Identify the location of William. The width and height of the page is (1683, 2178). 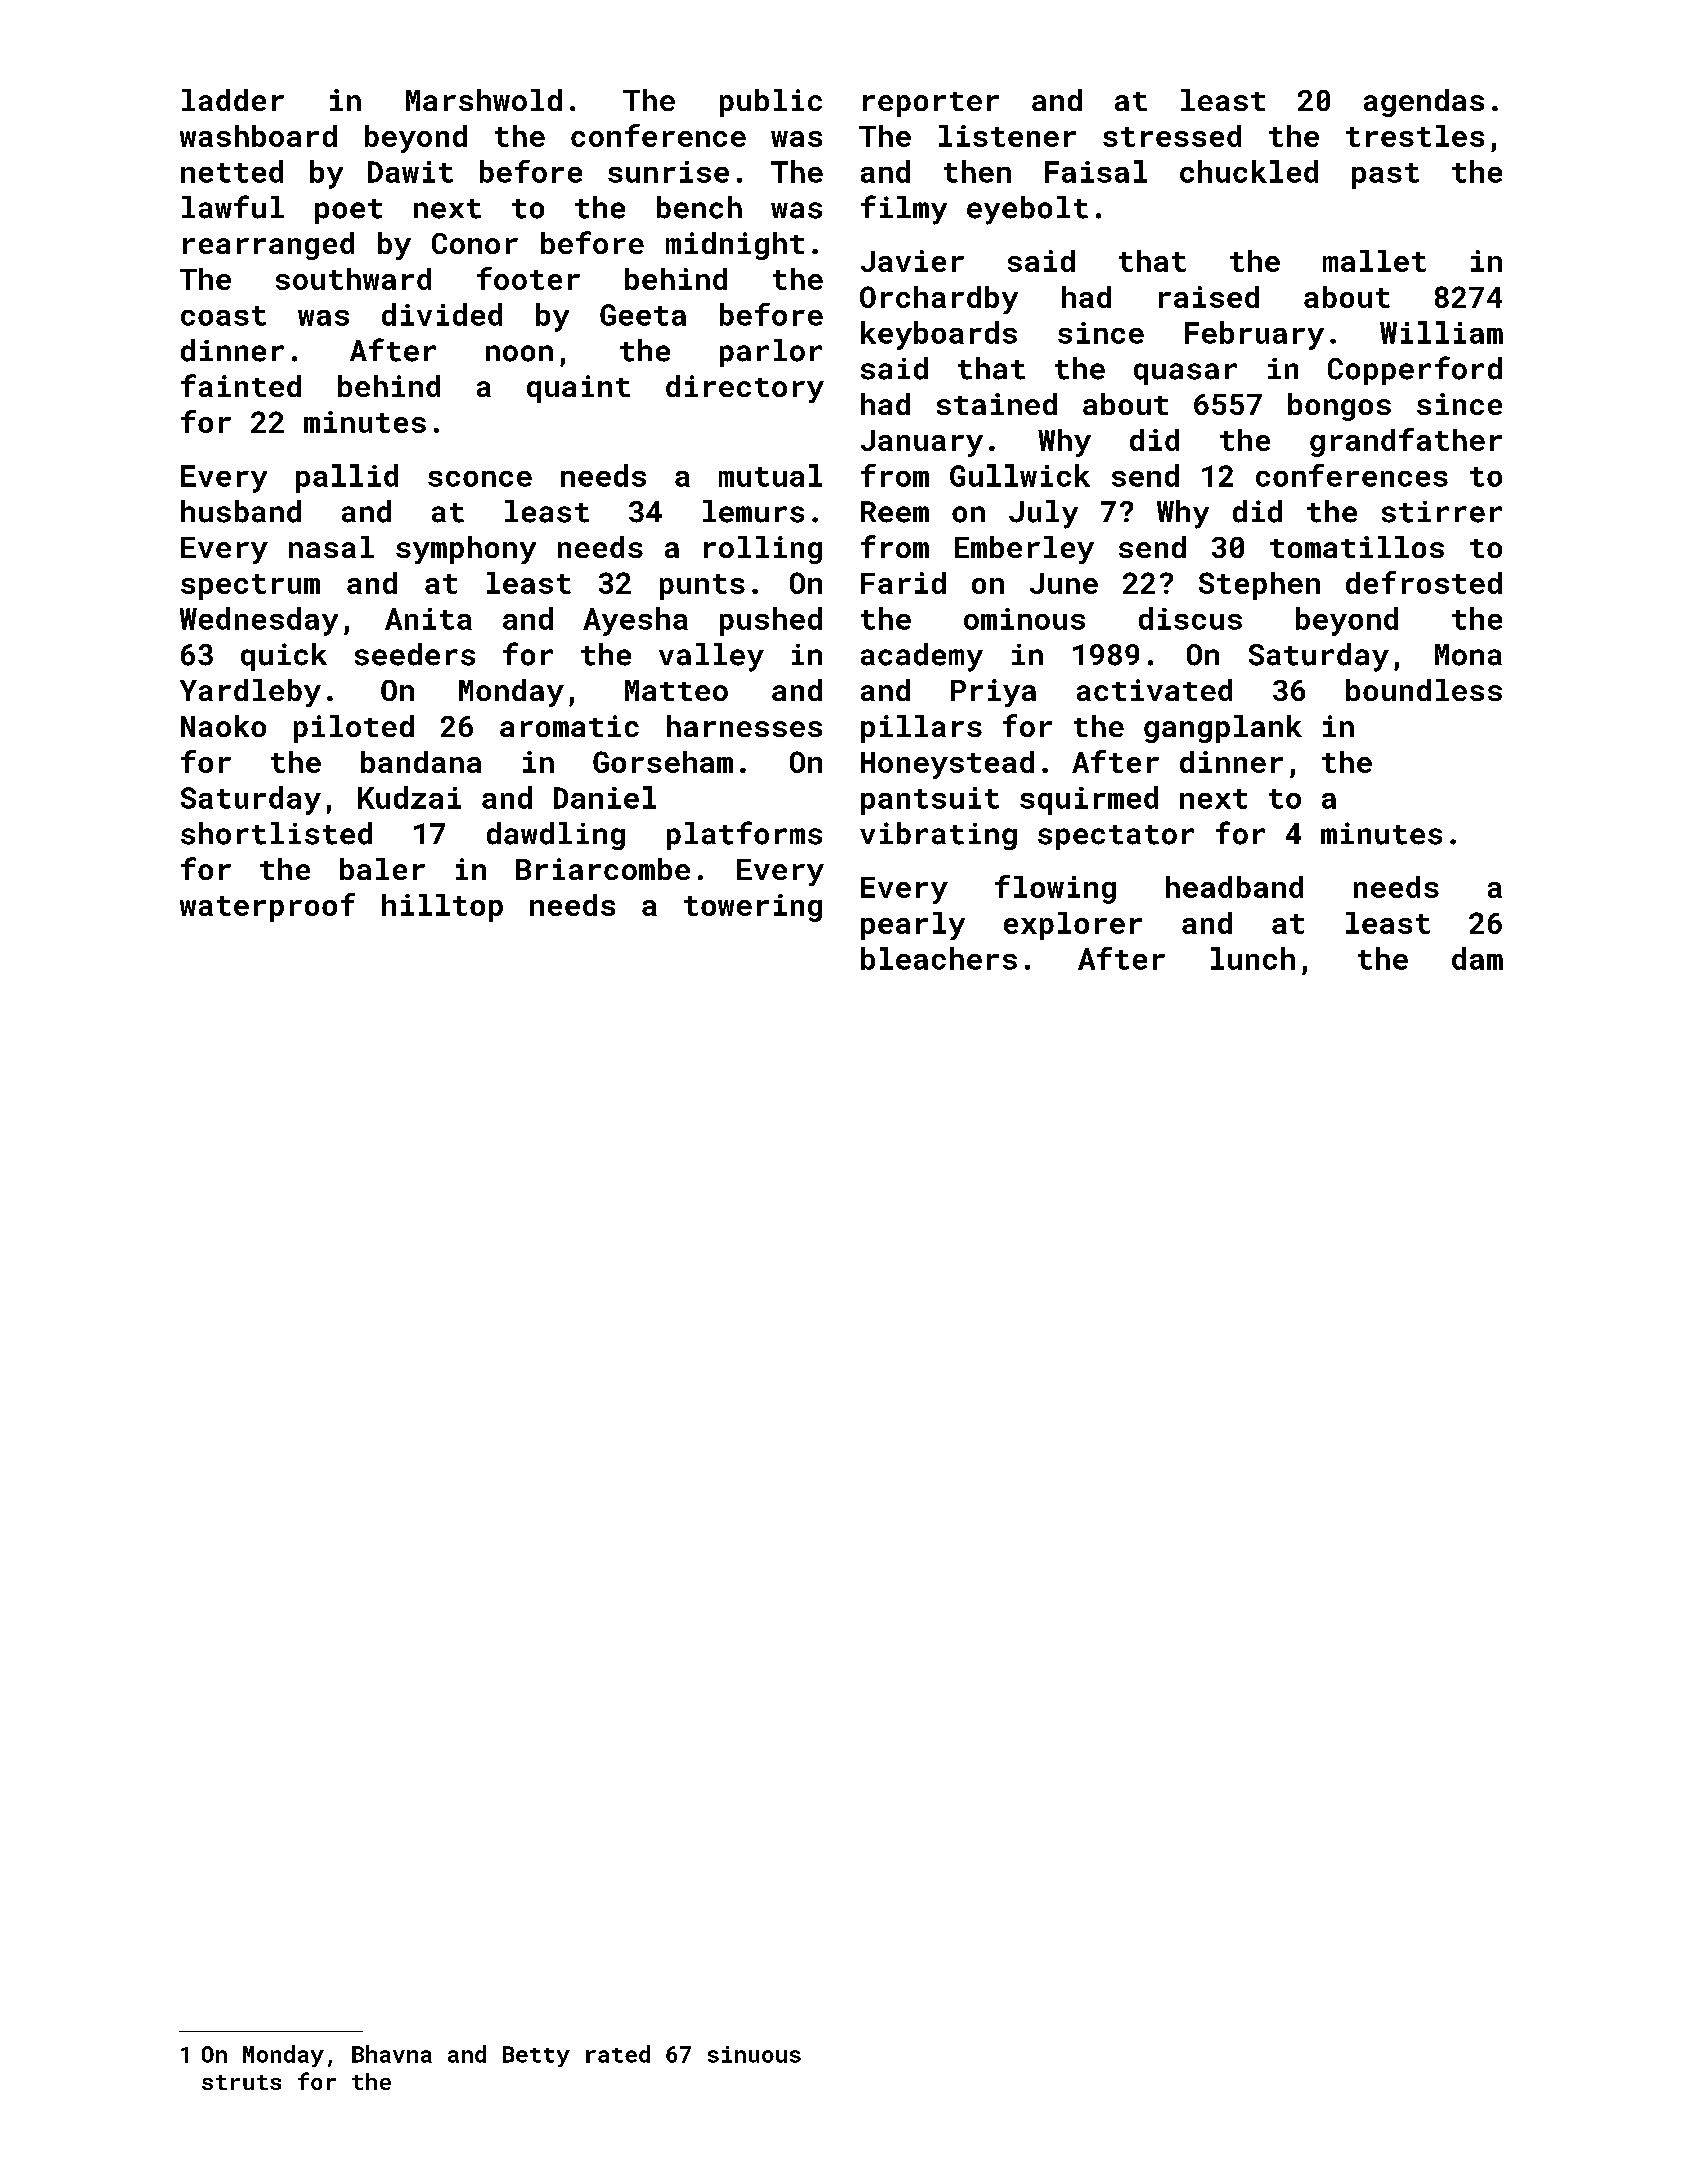
(1441, 332).
